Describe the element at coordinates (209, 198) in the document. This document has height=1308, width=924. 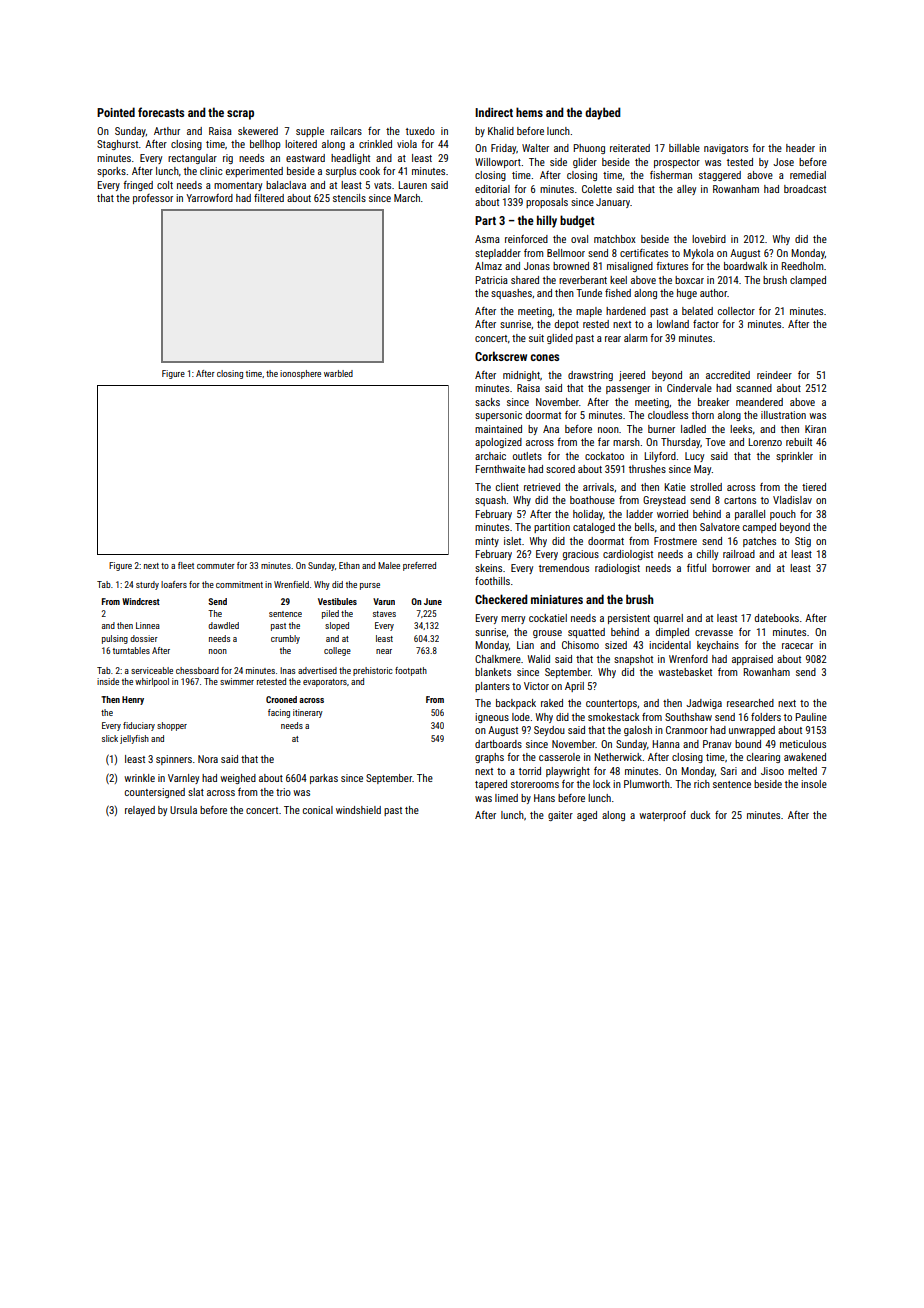
I see `Yarrowford` at that location.
